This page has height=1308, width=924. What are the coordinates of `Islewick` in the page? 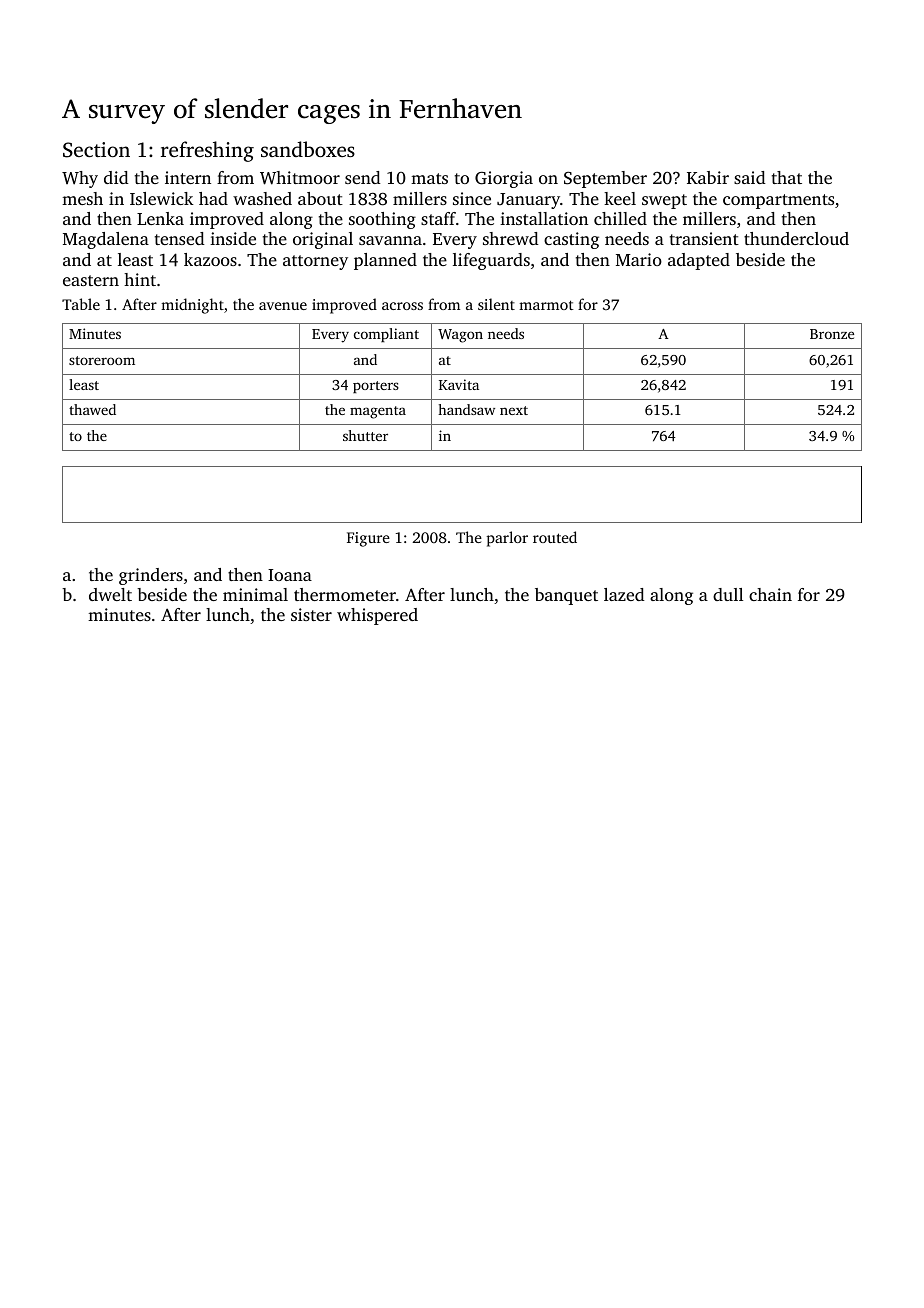 It's located at (162, 198).
